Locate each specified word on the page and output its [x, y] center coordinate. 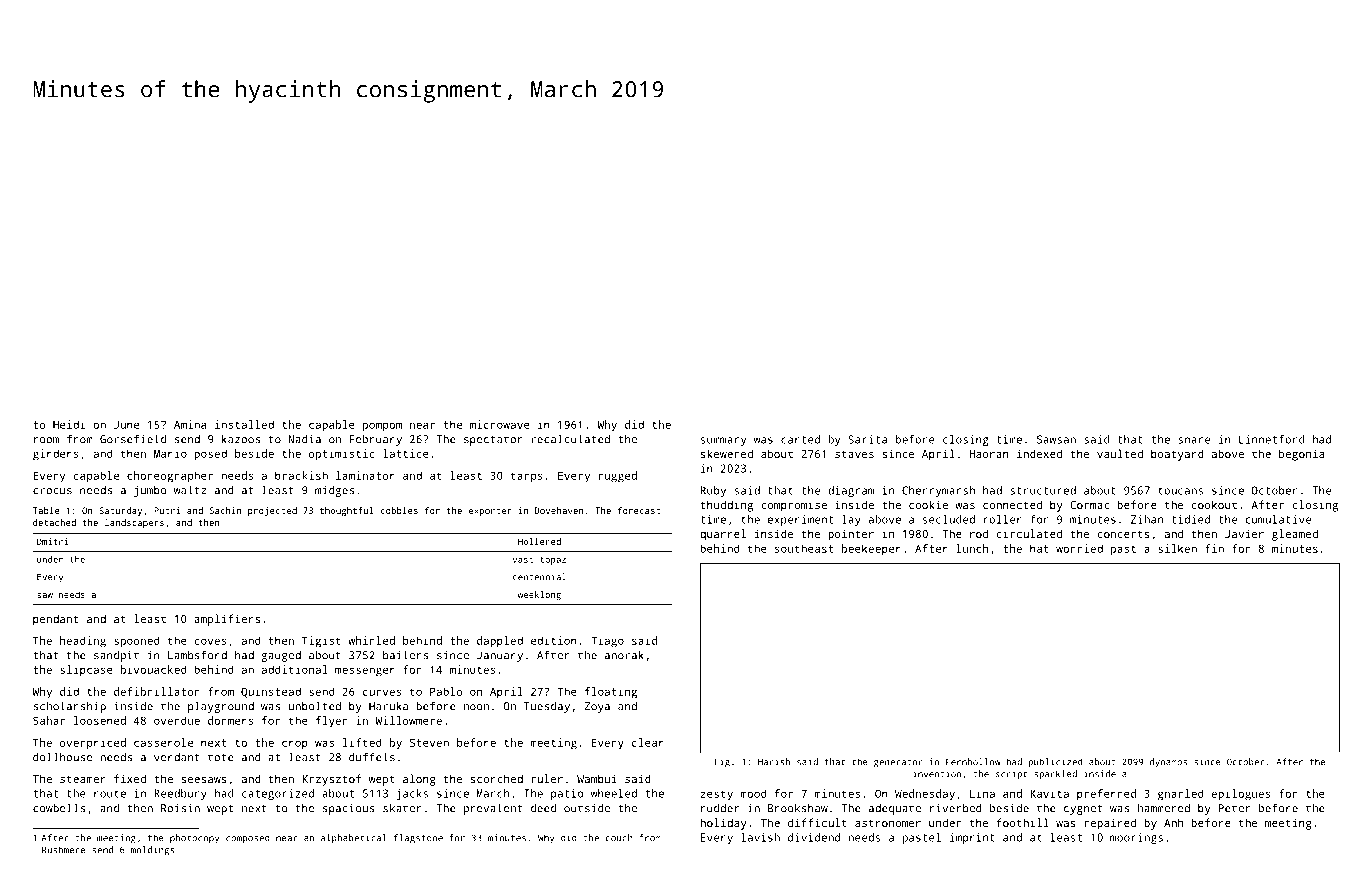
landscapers [134, 523]
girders [56, 455]
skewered [727, 453]
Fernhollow [973, 762]
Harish [774, 762]
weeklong [539, 595]
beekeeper [871, 550]
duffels [372, 757]
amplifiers [227, 620]
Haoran [989, 454]
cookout [1214, 504]
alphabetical [353, 839]
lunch [972, 548]
